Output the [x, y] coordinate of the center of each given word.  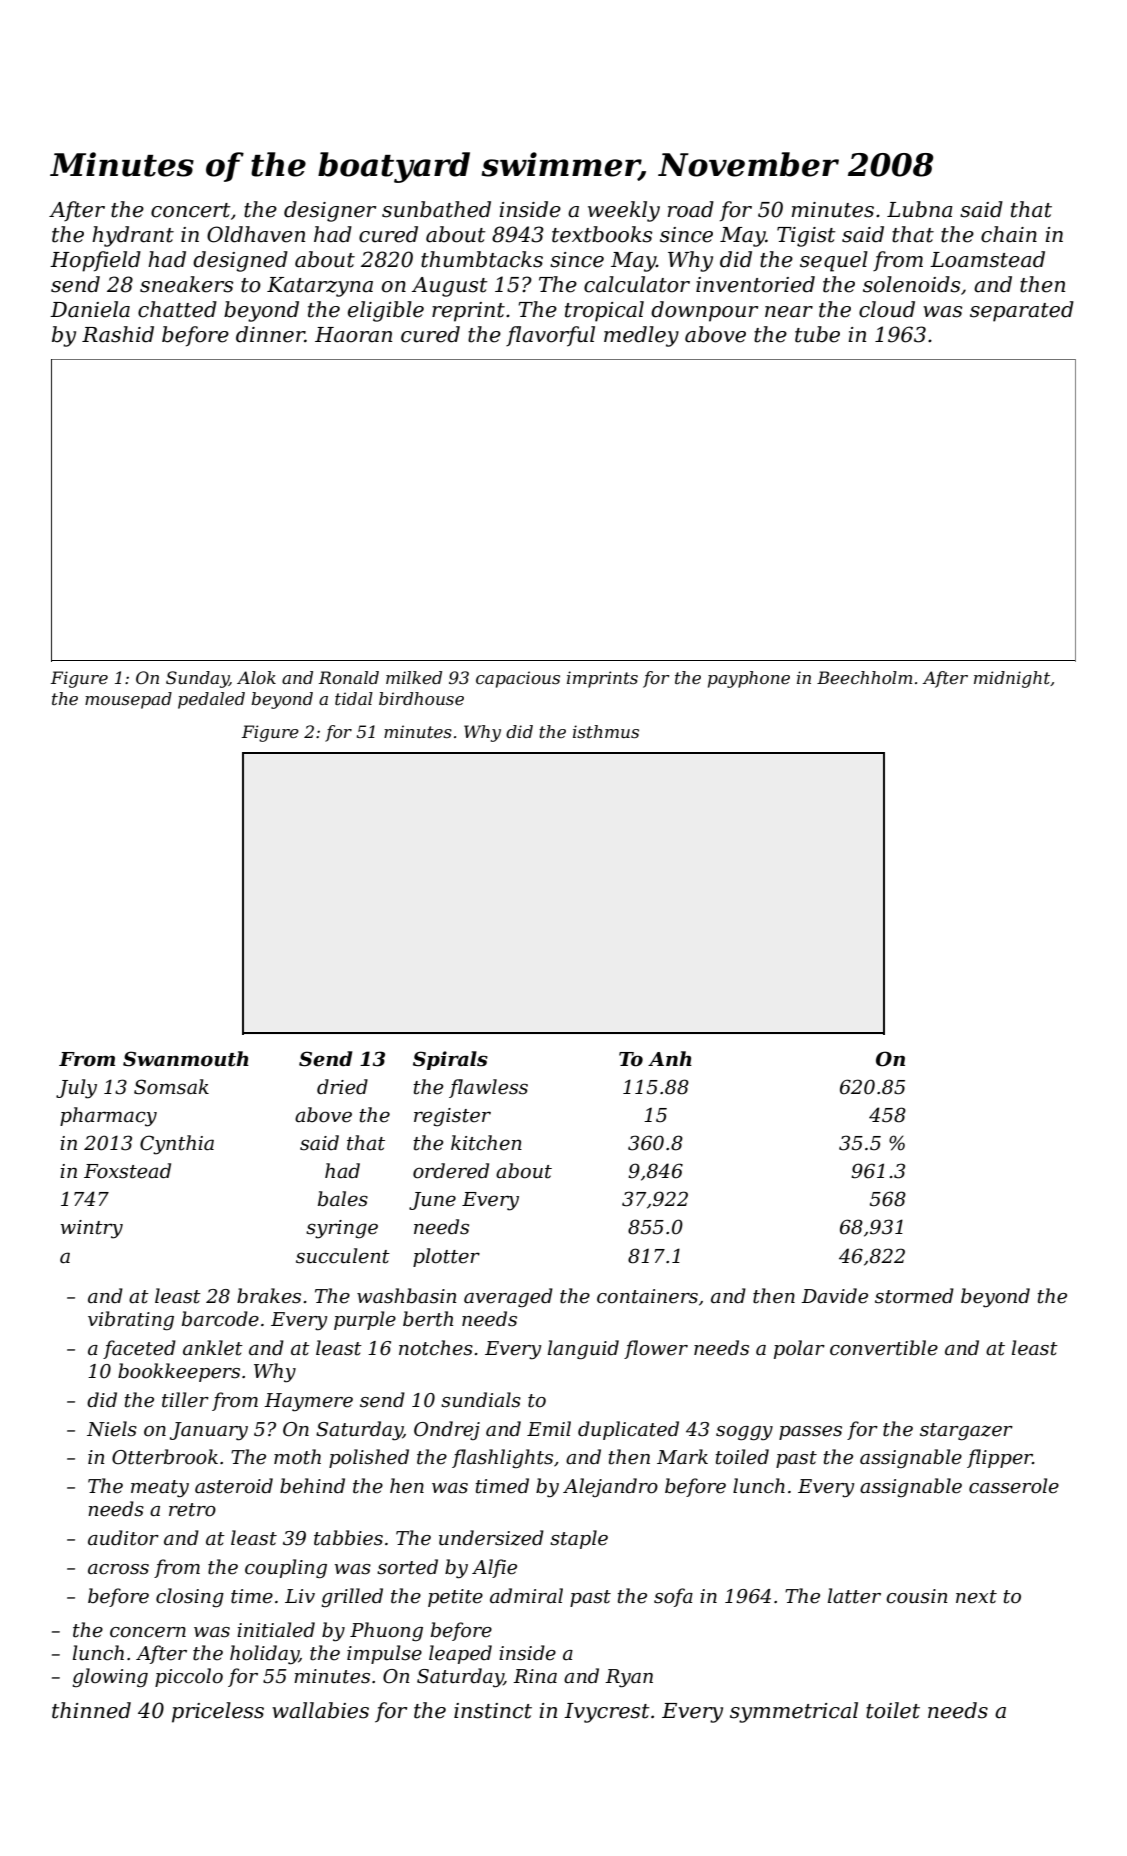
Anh [670, 1058]
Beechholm [864, 677]
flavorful [550, 336]
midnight [1012, 679]
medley [641, 336]
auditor [123, 1538]
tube [817, 334]
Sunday [197, 679]
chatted [177, 309]
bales [343, 1199]
